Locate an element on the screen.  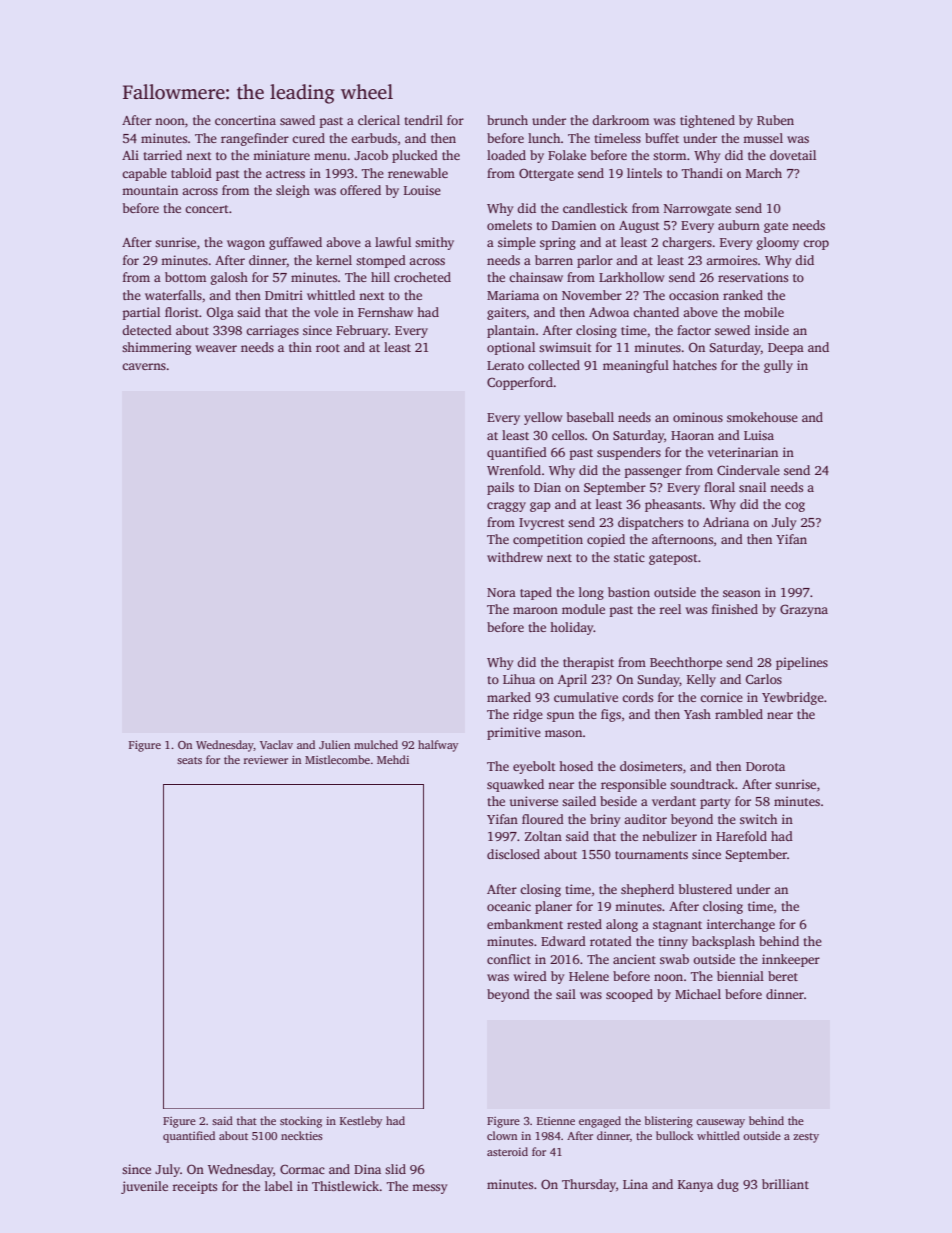
mason is located at coordinates (563, 733).
